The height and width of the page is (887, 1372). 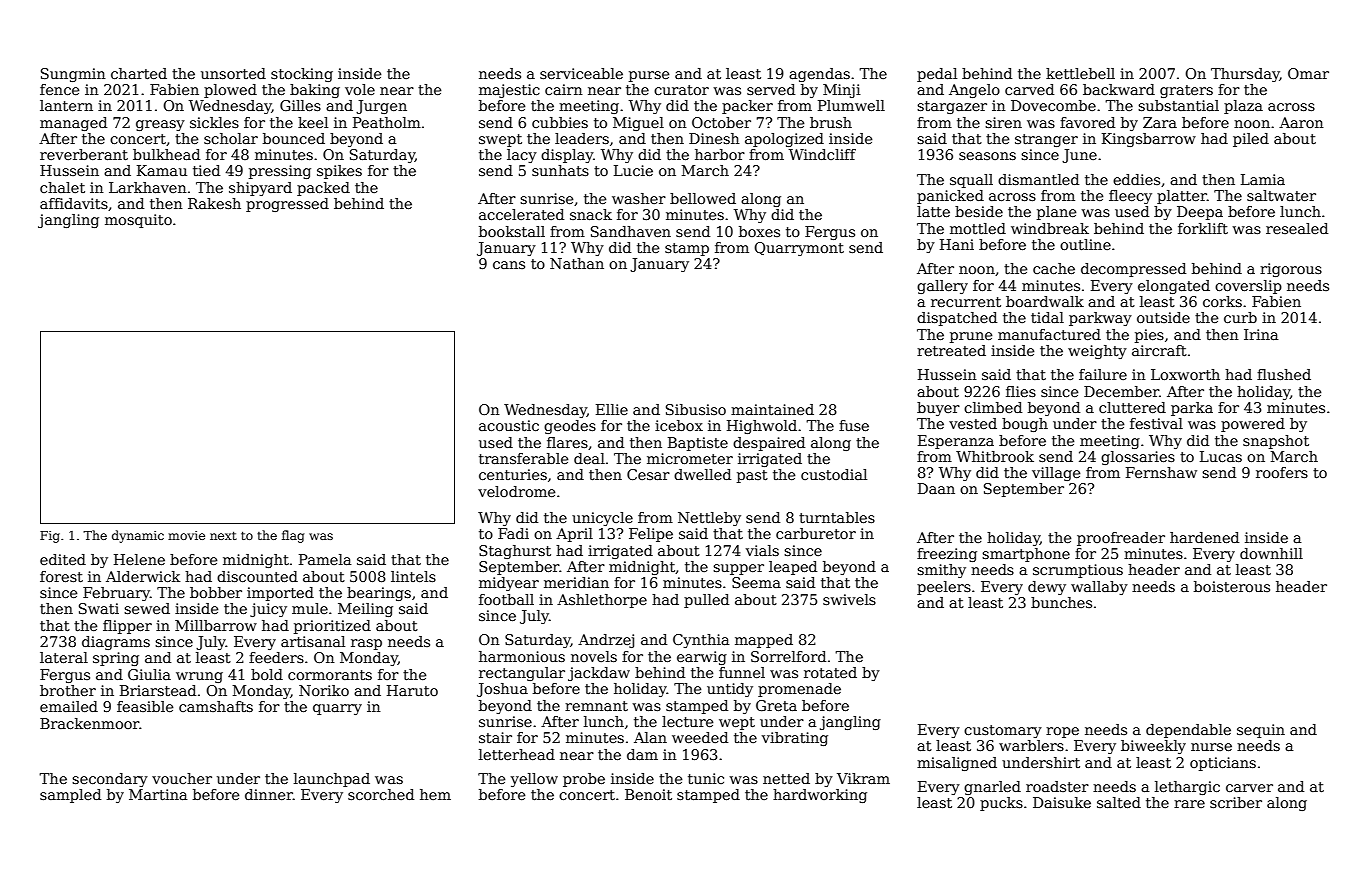 I want to click on imported, so click(x=280, y=594).
